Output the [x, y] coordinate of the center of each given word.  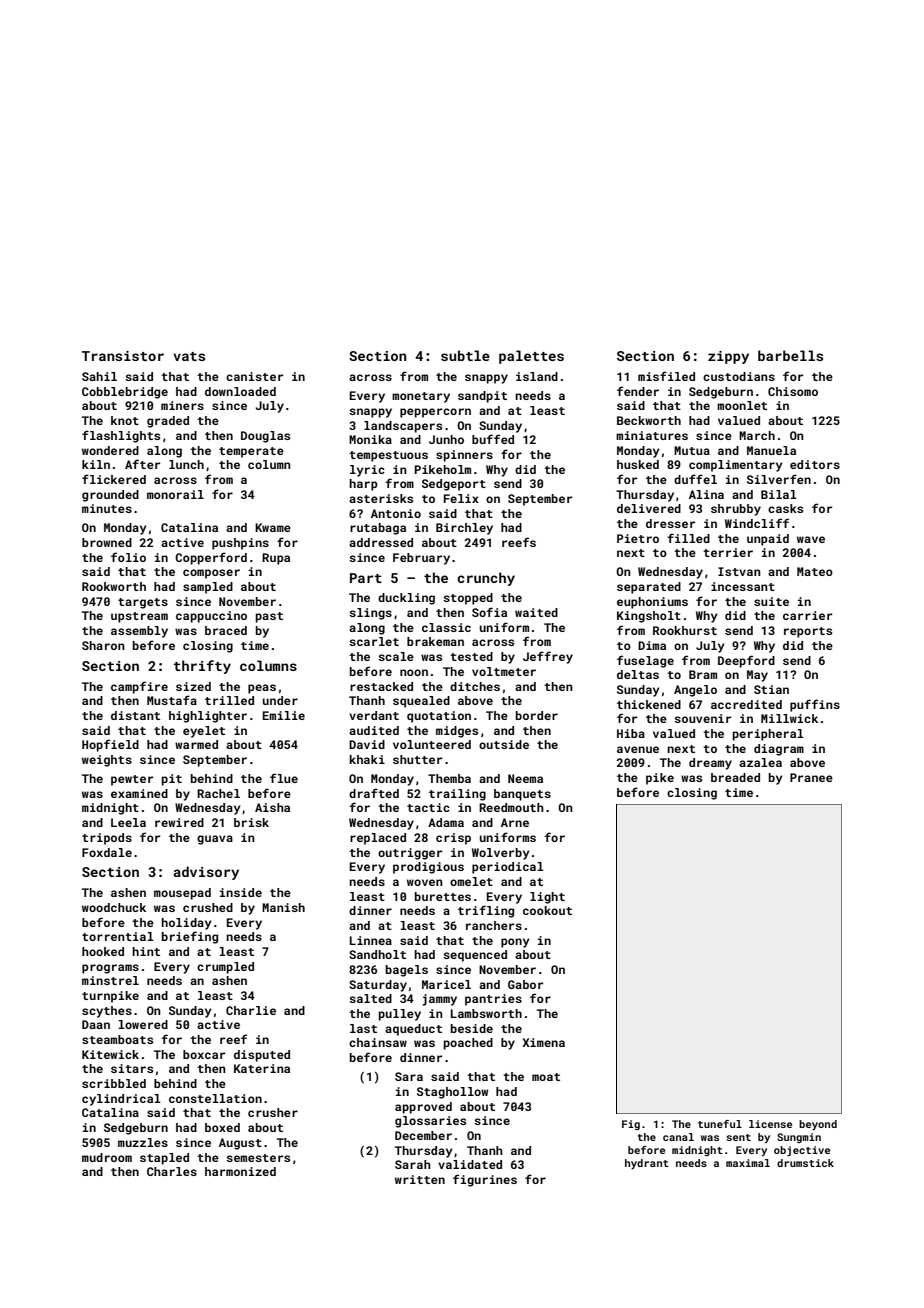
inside [241, 892]
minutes [107, 508]
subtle [465, 355]
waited [536, 612]
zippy [728, 357]
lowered [143, 1024]
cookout [547, 910]
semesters [258, 1158]
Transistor [123, 356]
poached [468, 1044]
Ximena [543, 1042]
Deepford [746, 661]
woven [425, 882]
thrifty [202, 667]
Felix [461, 498]
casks [785, 508]
